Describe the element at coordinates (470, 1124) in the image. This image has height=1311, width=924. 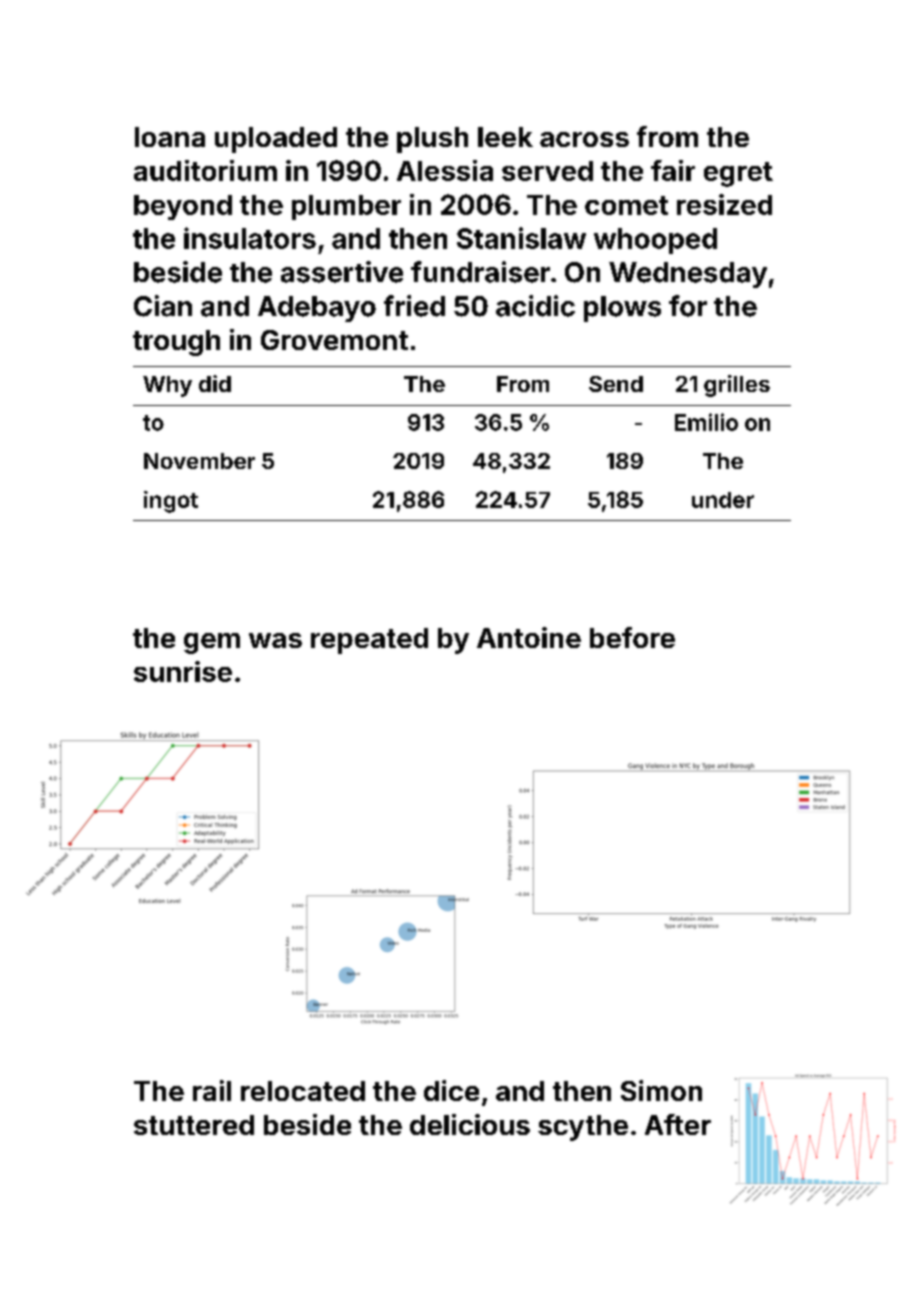
I see `delicious` at that location.
